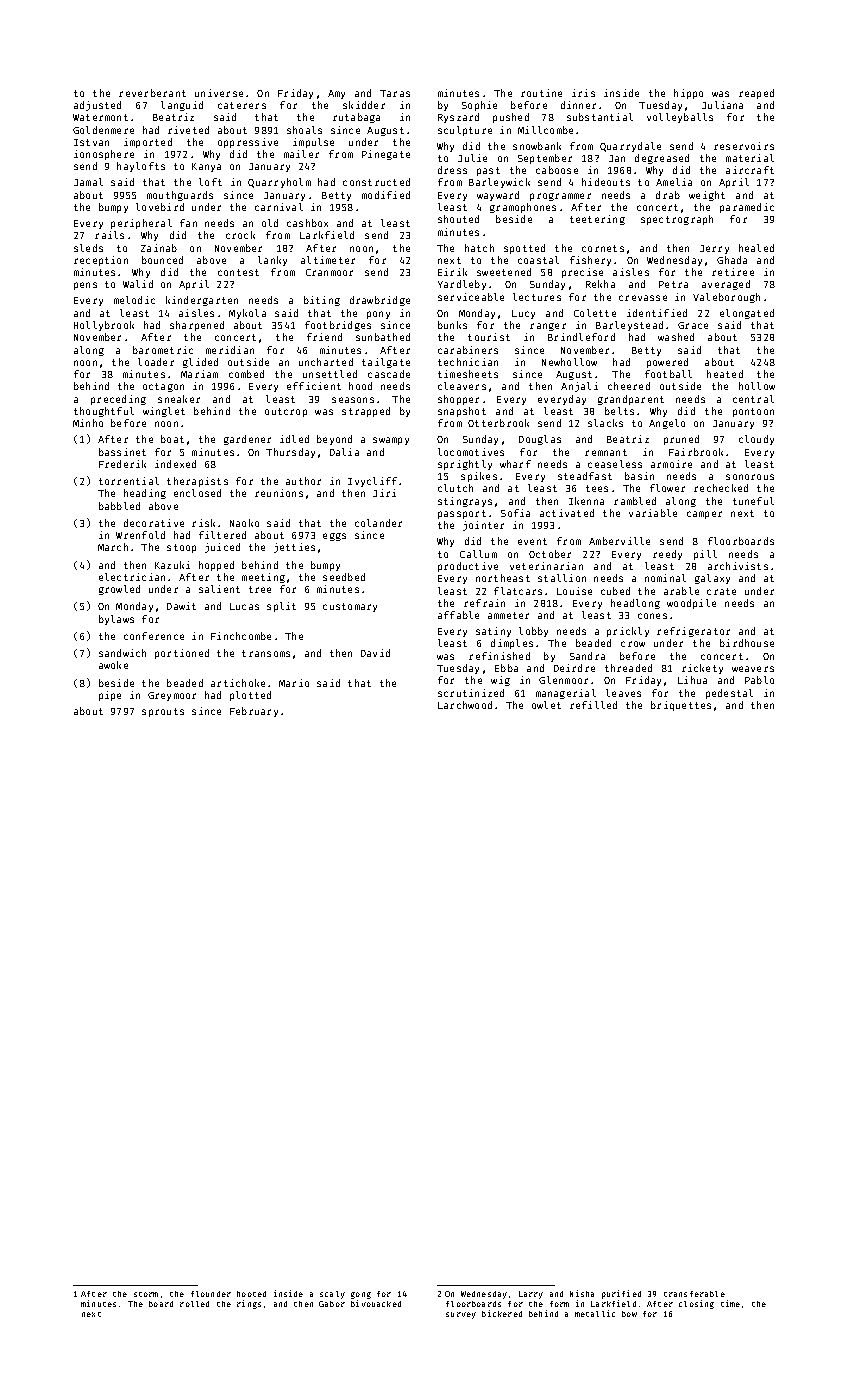 This document has width=849, height=1400. What do you see at coordinates (219, 93) in the document?
I see `universe` at bounding box center [219, 93].
